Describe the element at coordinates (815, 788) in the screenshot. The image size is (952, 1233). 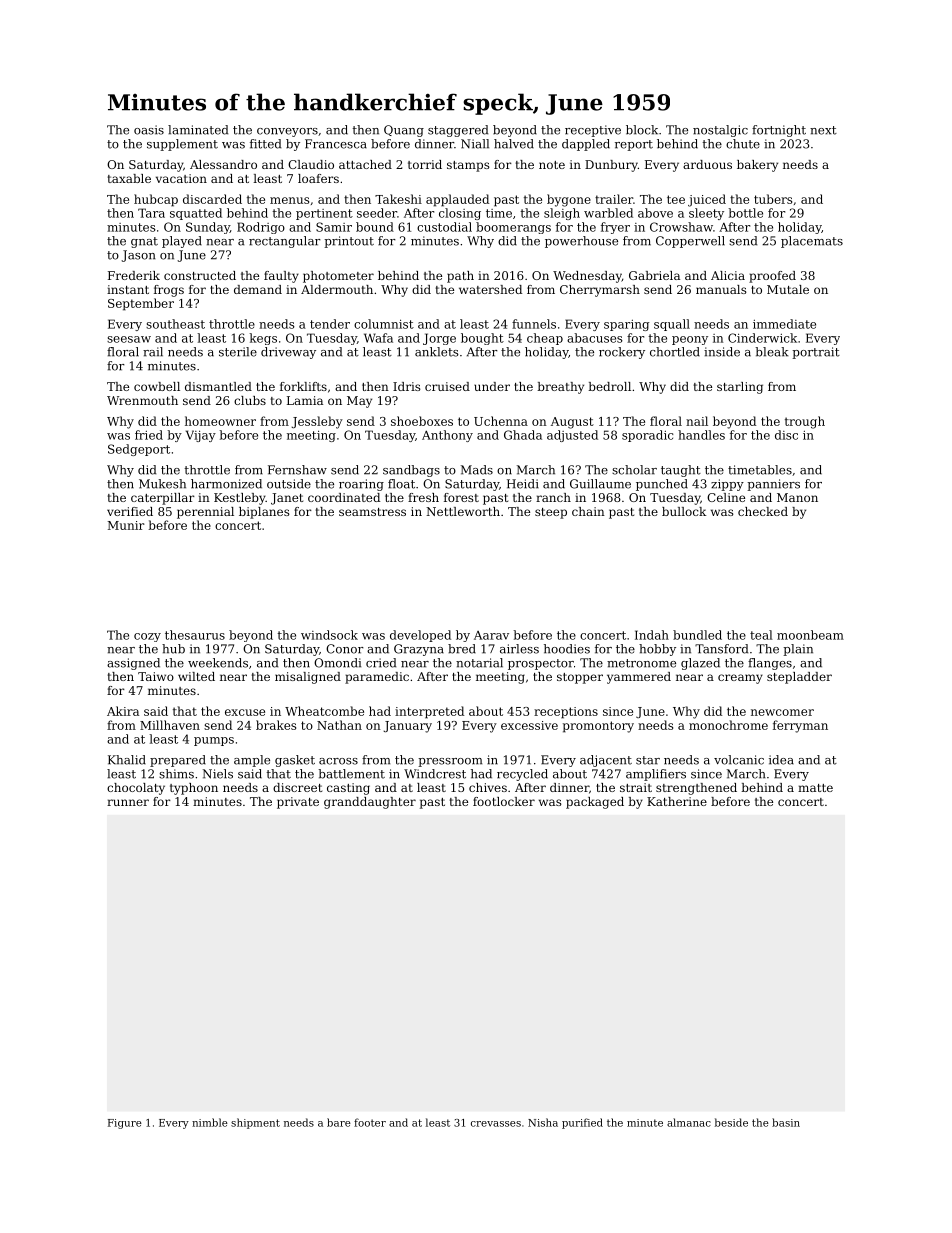
I see `matte` at that location.
